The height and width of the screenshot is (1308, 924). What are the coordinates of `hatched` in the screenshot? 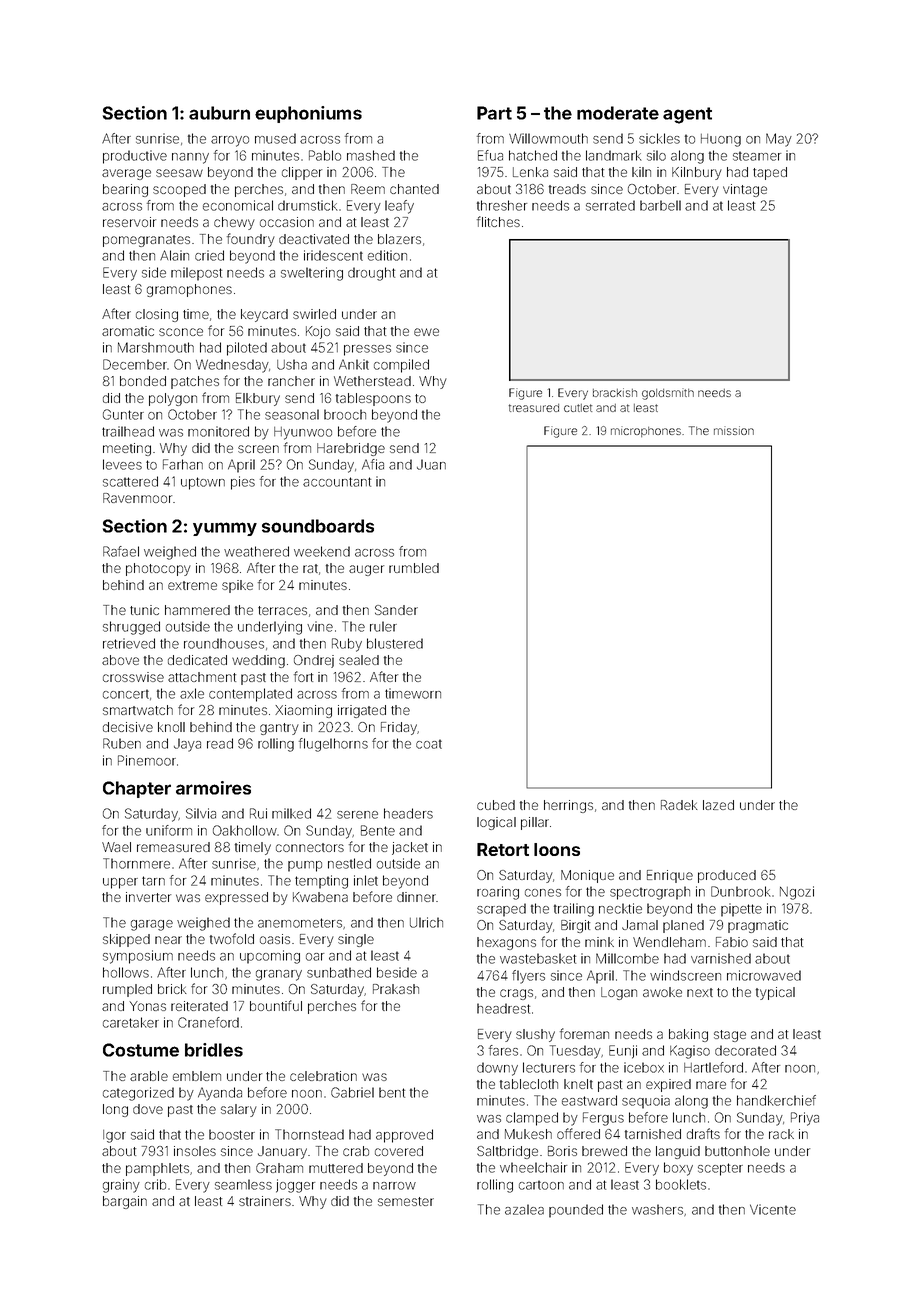 It's located at (533, 155).
